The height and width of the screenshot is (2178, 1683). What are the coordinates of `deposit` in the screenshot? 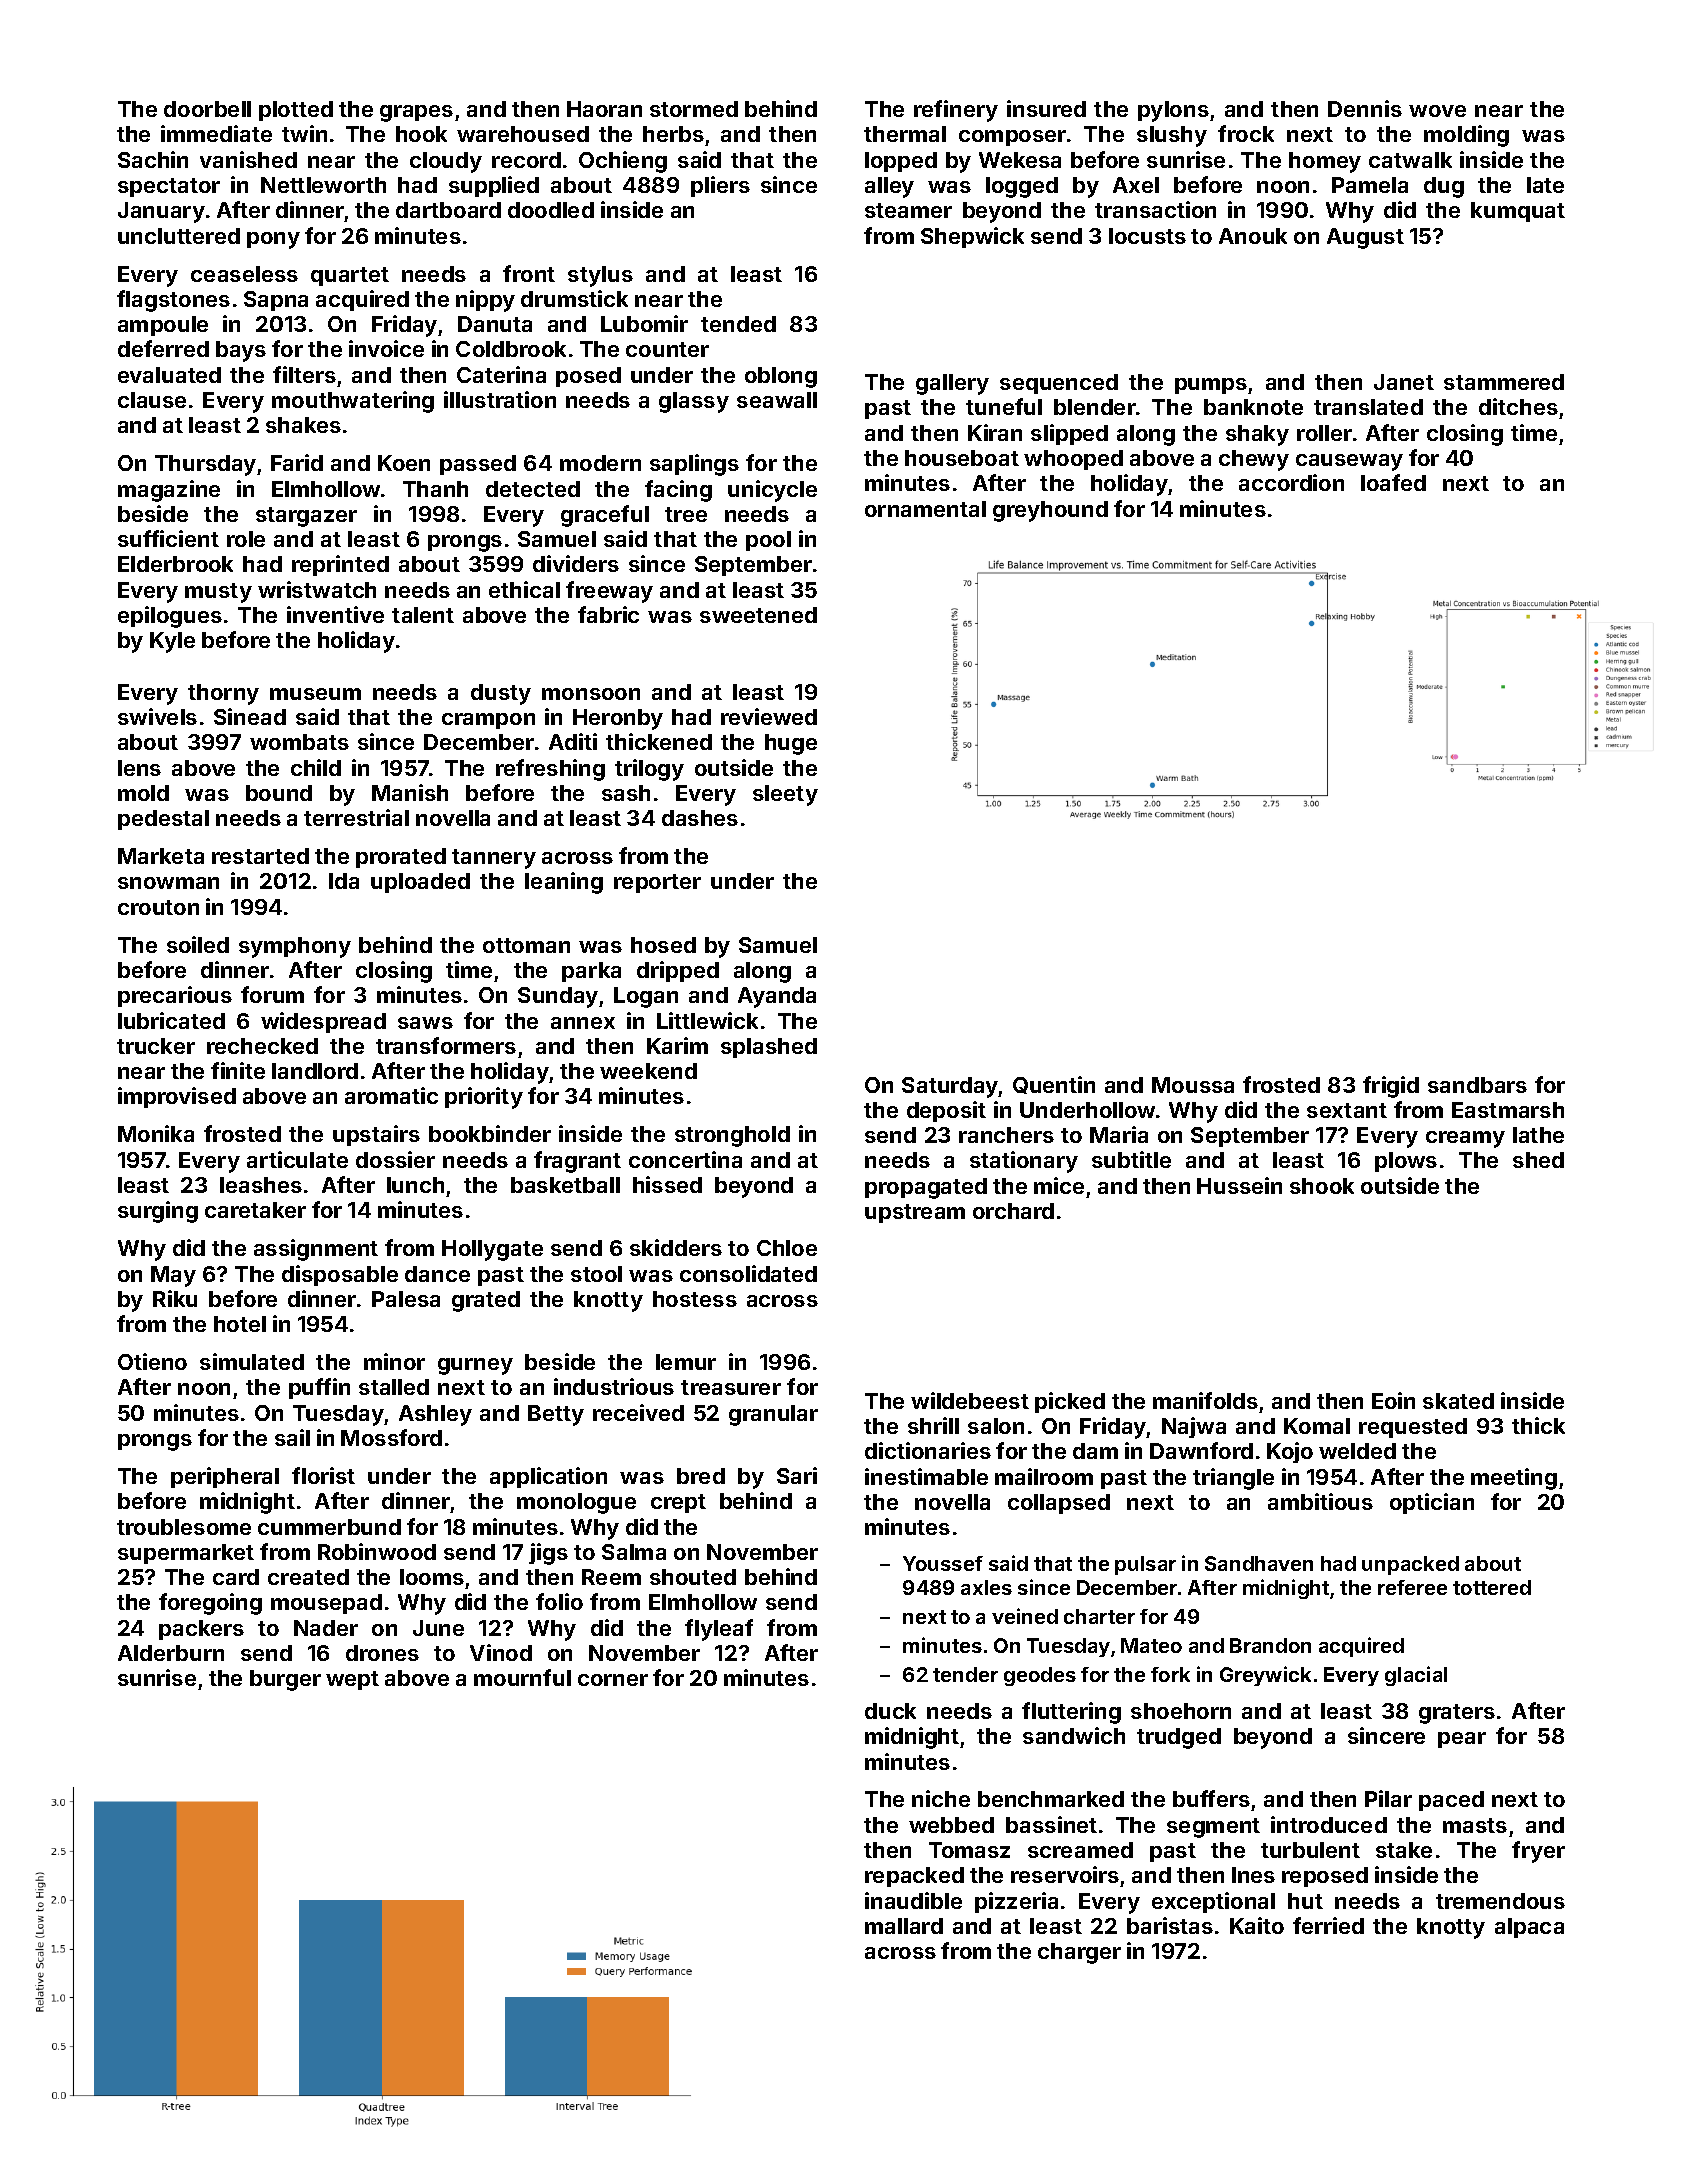 It's located at (946, 1111).
